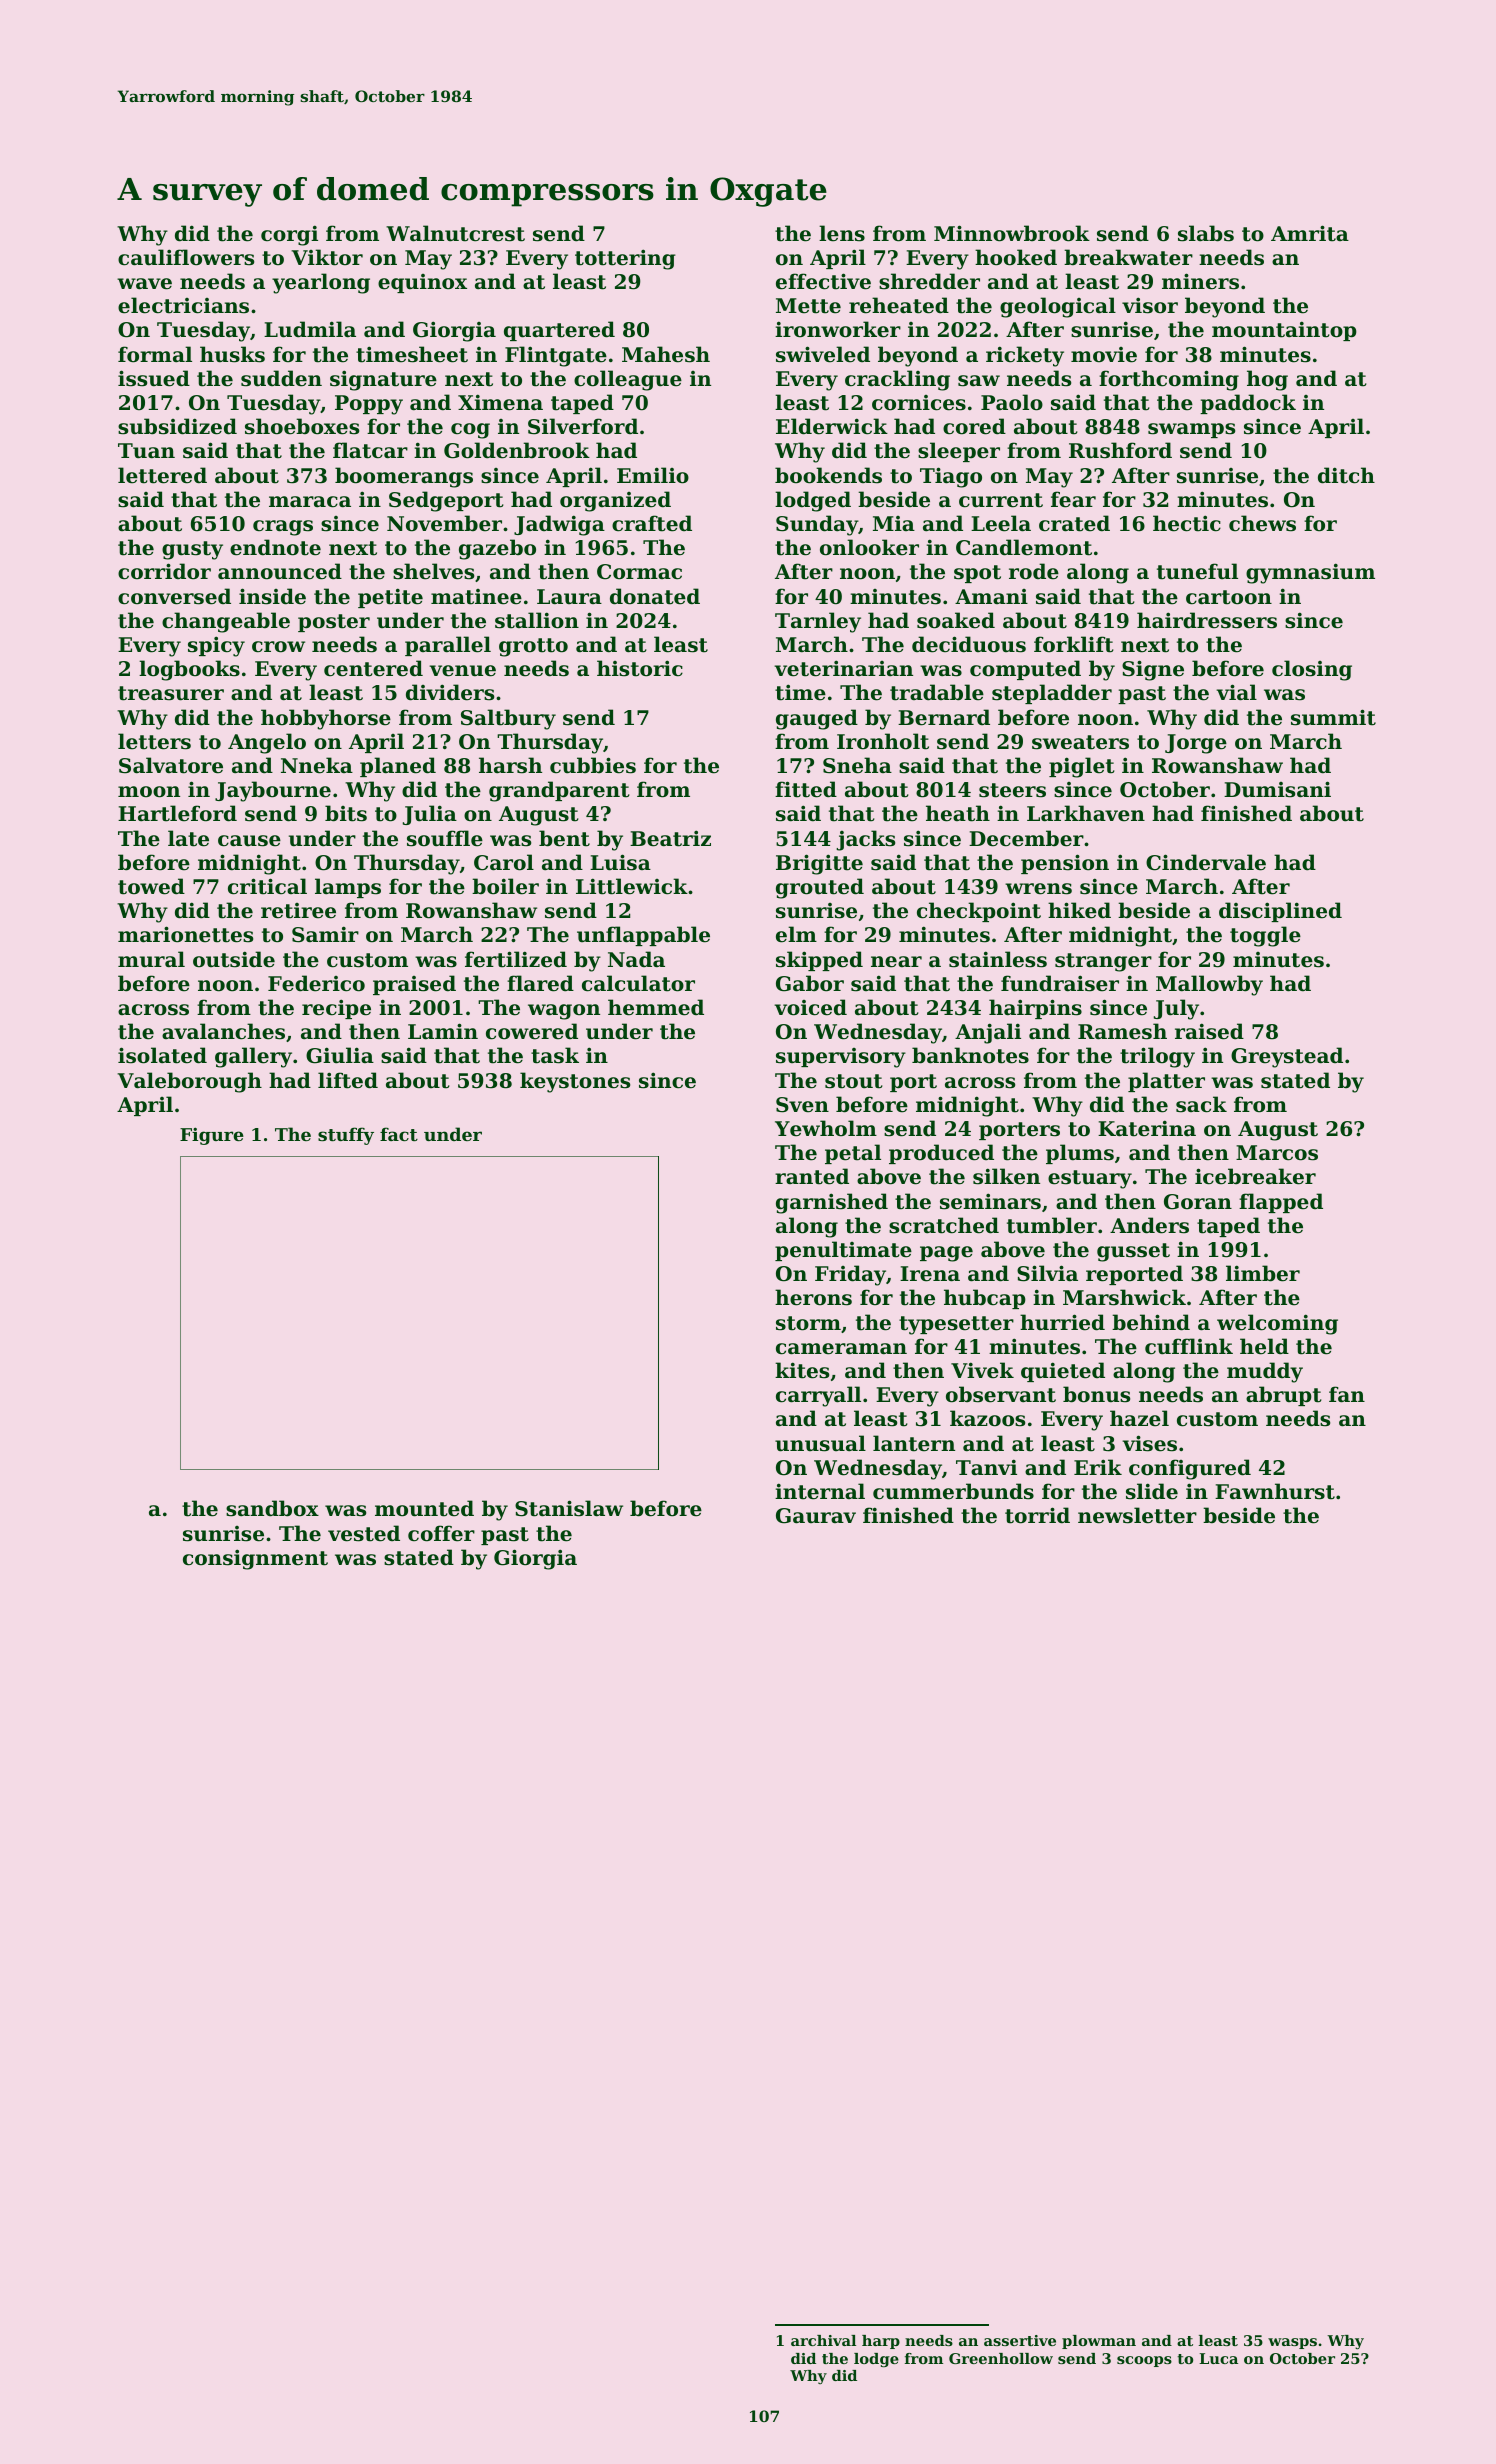 The image size is (1496, 2464). I want to click on scoops, so click(1144, 2361).
